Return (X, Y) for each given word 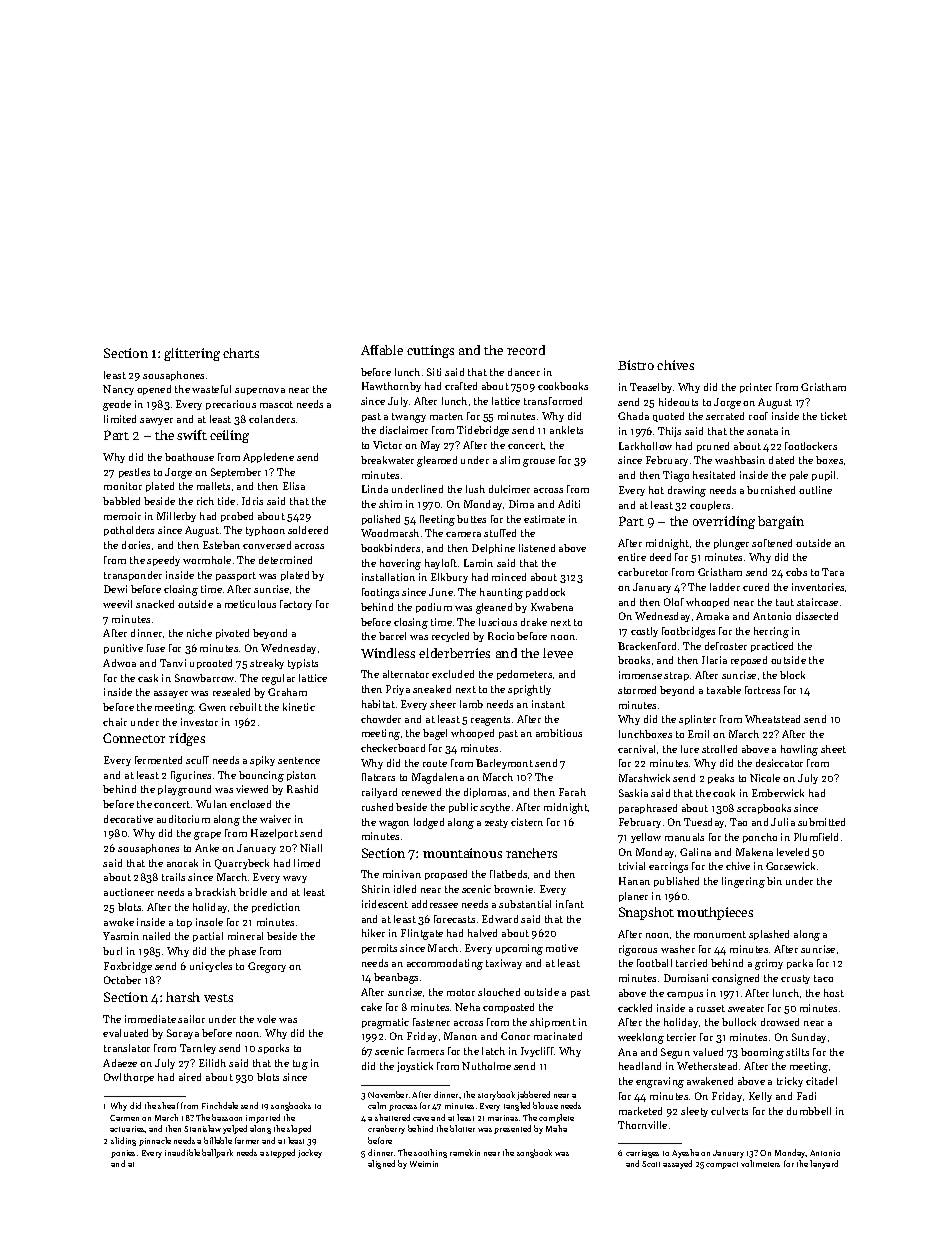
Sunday (809, 1038)
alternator (406, 674)
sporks (273, 1049)
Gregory (267, 967)
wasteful (211, 389)
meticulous (250, 604)
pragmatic (385, 1023)
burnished (771, 490)
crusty (795, 979)
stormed (637, 690)
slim (510, 460)
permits (379, 949)
